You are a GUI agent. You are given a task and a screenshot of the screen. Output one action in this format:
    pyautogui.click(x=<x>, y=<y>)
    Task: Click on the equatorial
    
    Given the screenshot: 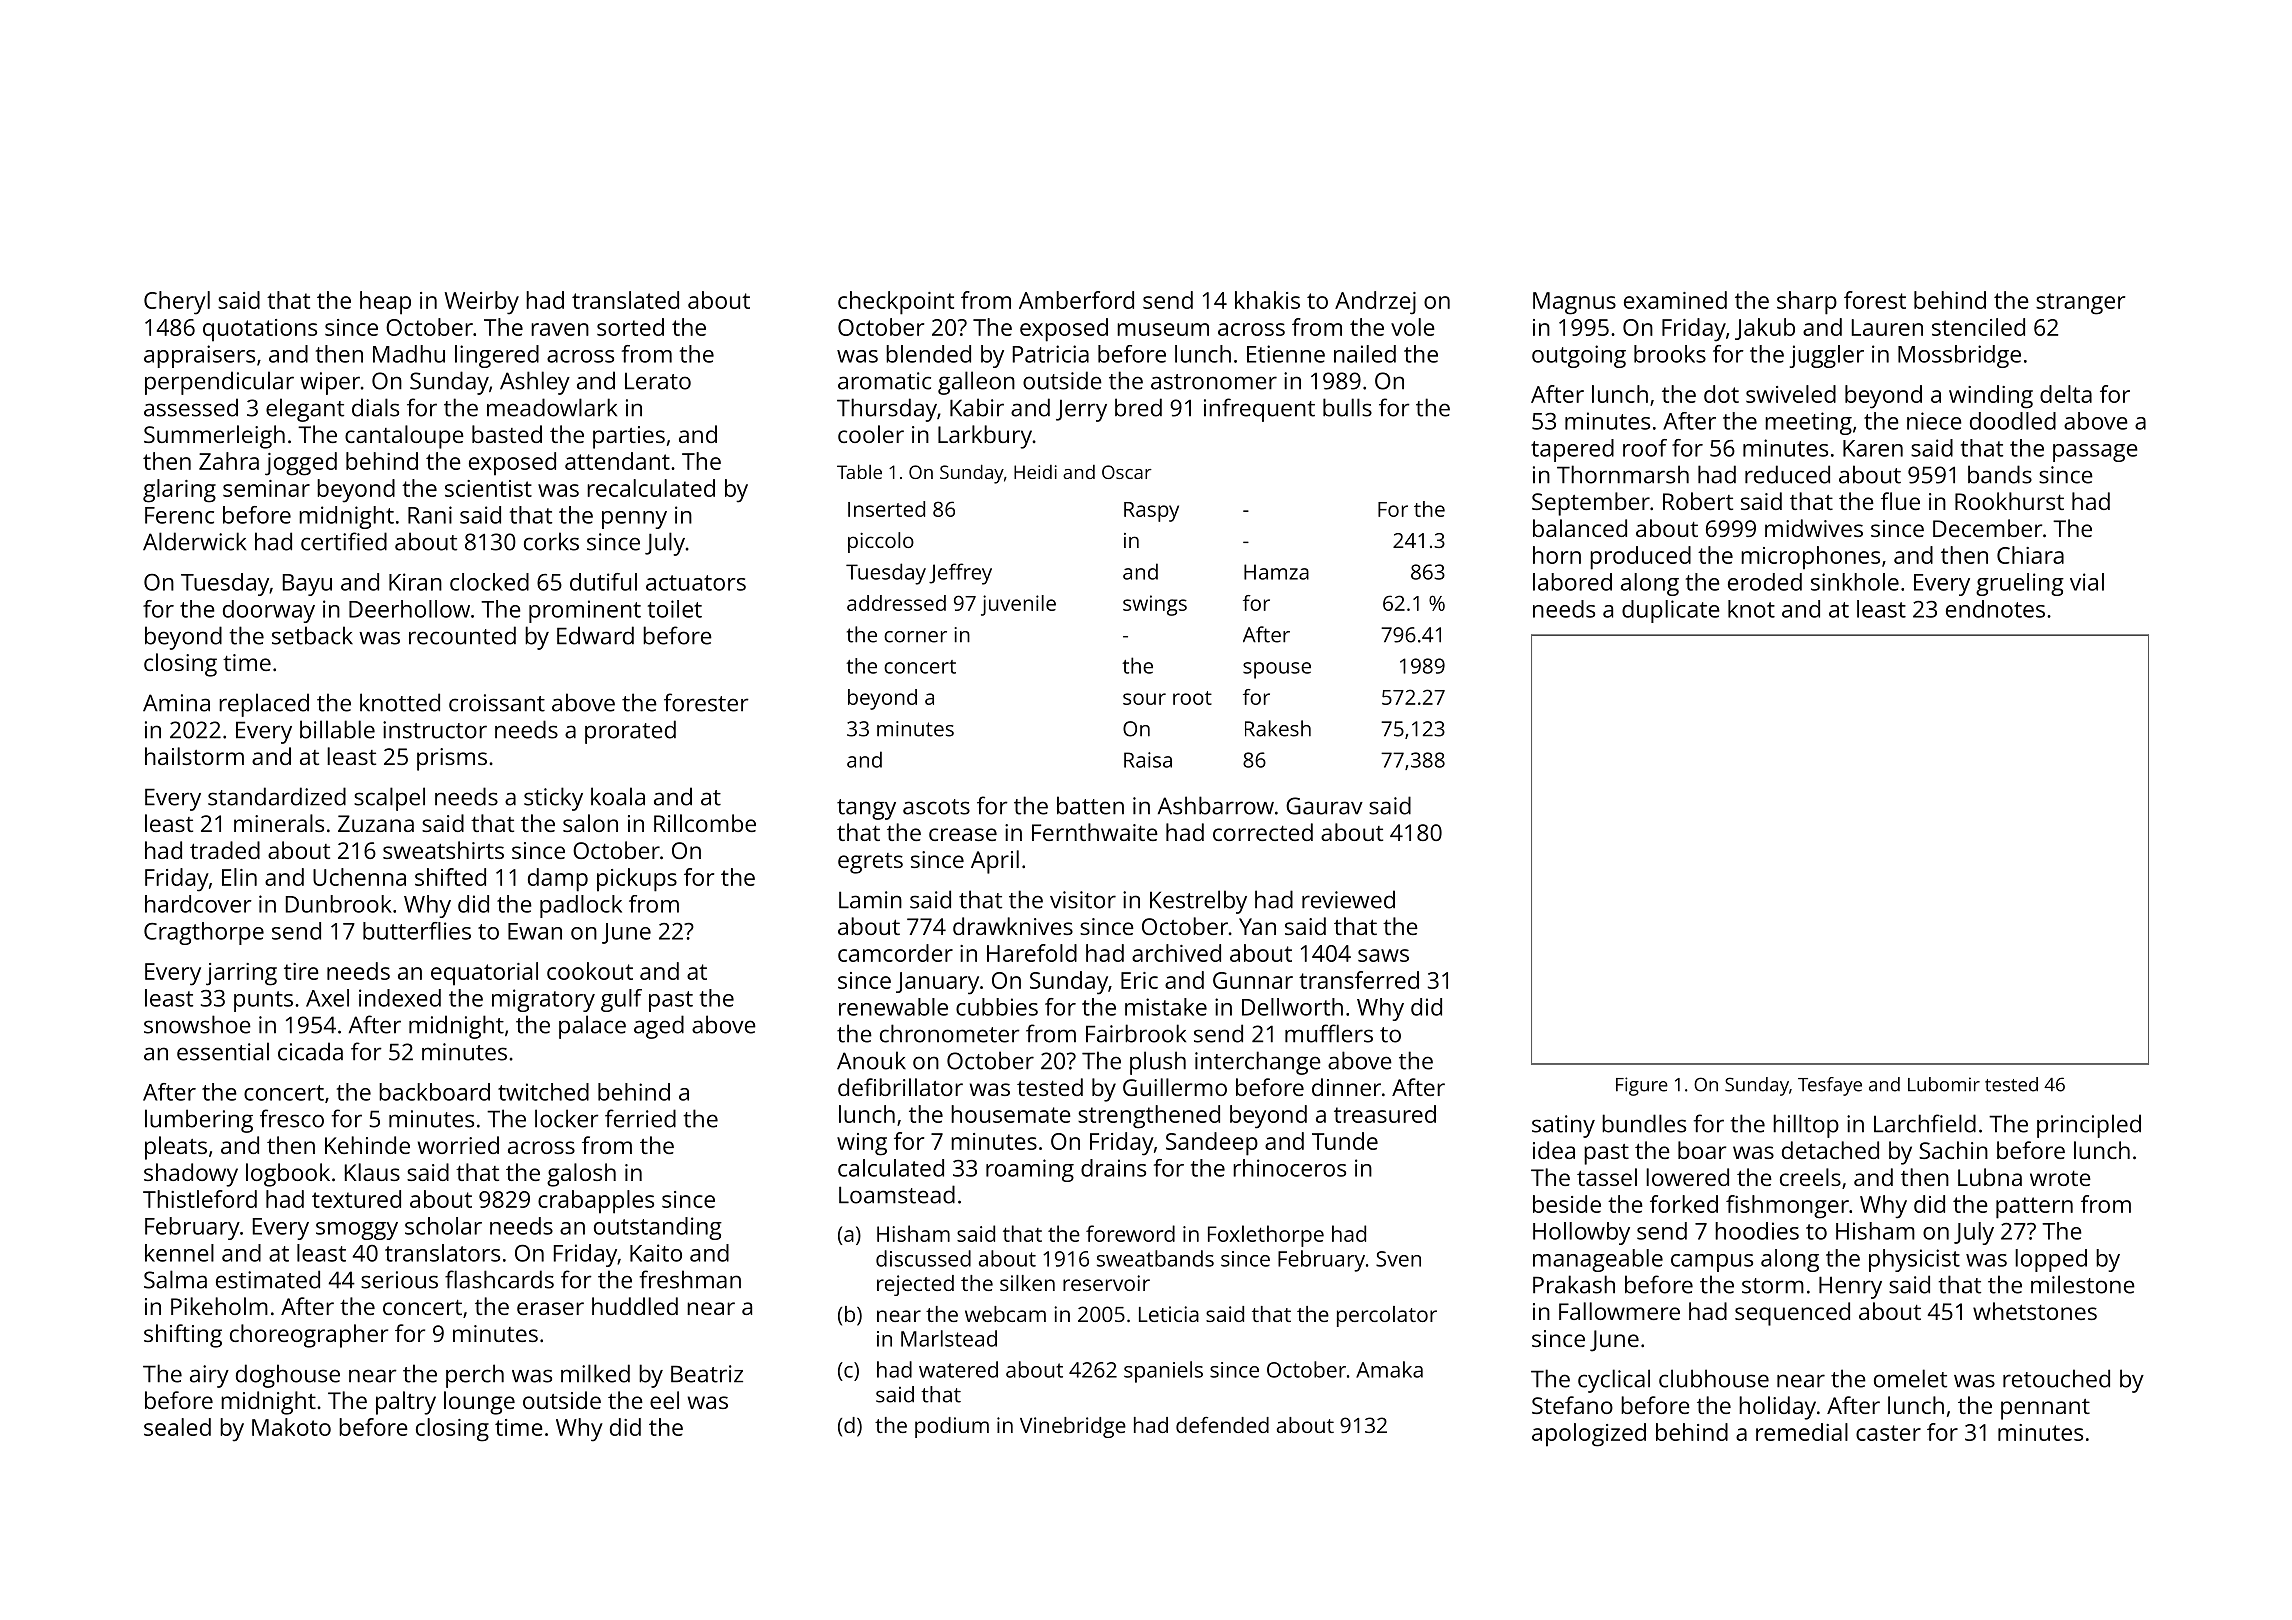 What is the action you would take?
    pyautogui.click(x=484, y=974)
